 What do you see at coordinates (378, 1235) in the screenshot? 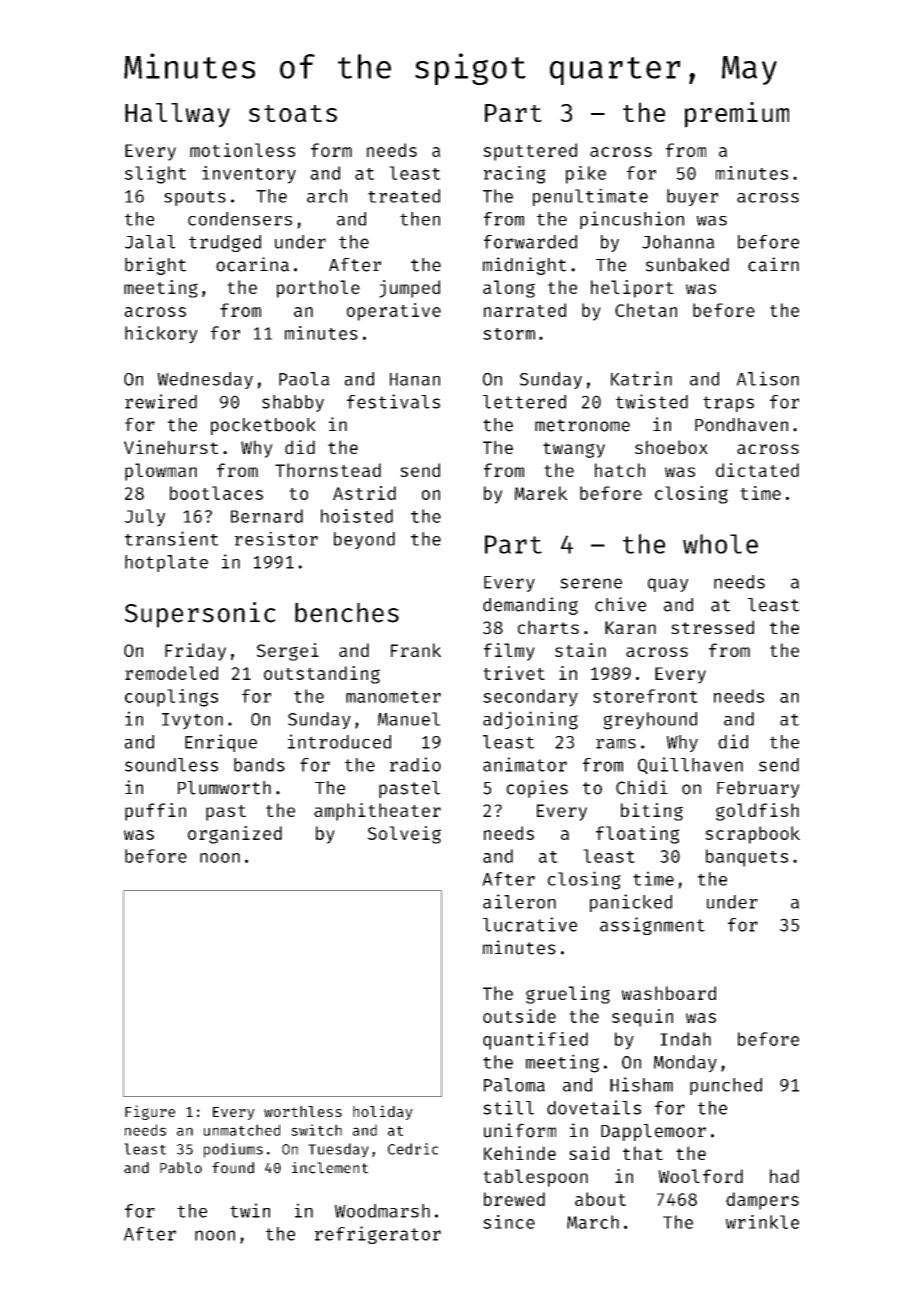
I see `refrigerator` at bounding box center [378, 1235].
